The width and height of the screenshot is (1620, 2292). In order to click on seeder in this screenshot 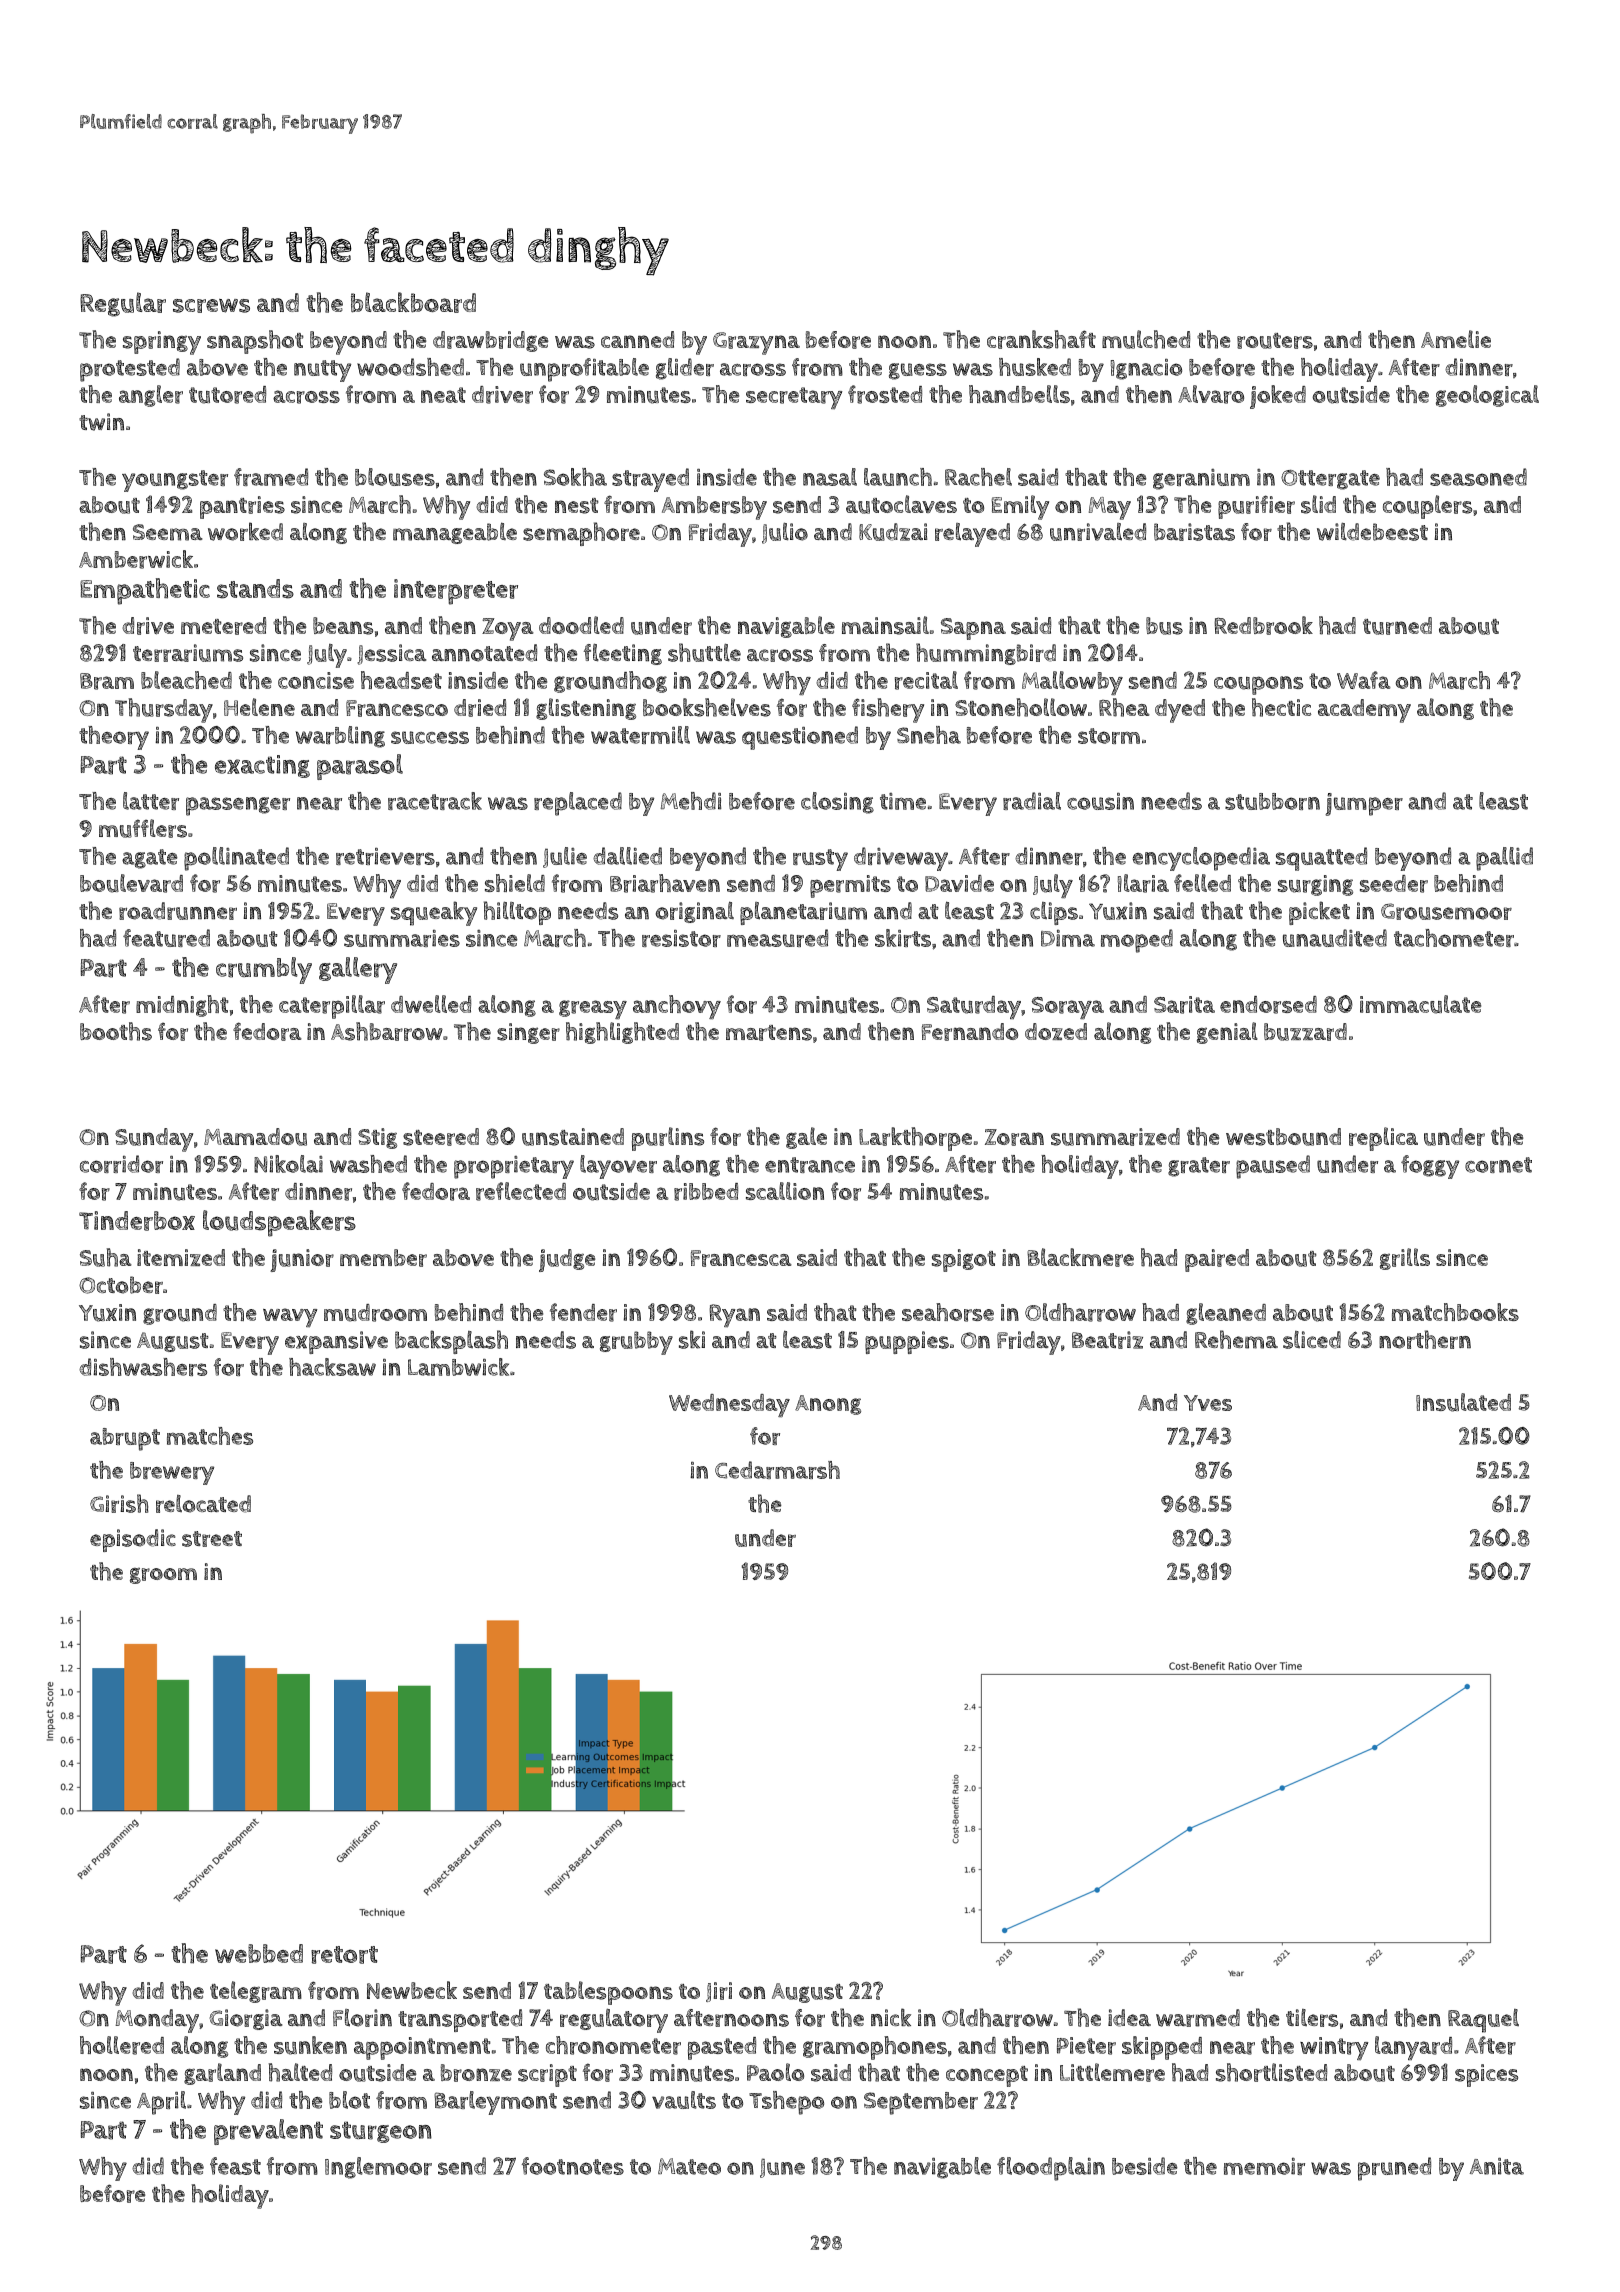, I will do `click(1394, 884)`.
